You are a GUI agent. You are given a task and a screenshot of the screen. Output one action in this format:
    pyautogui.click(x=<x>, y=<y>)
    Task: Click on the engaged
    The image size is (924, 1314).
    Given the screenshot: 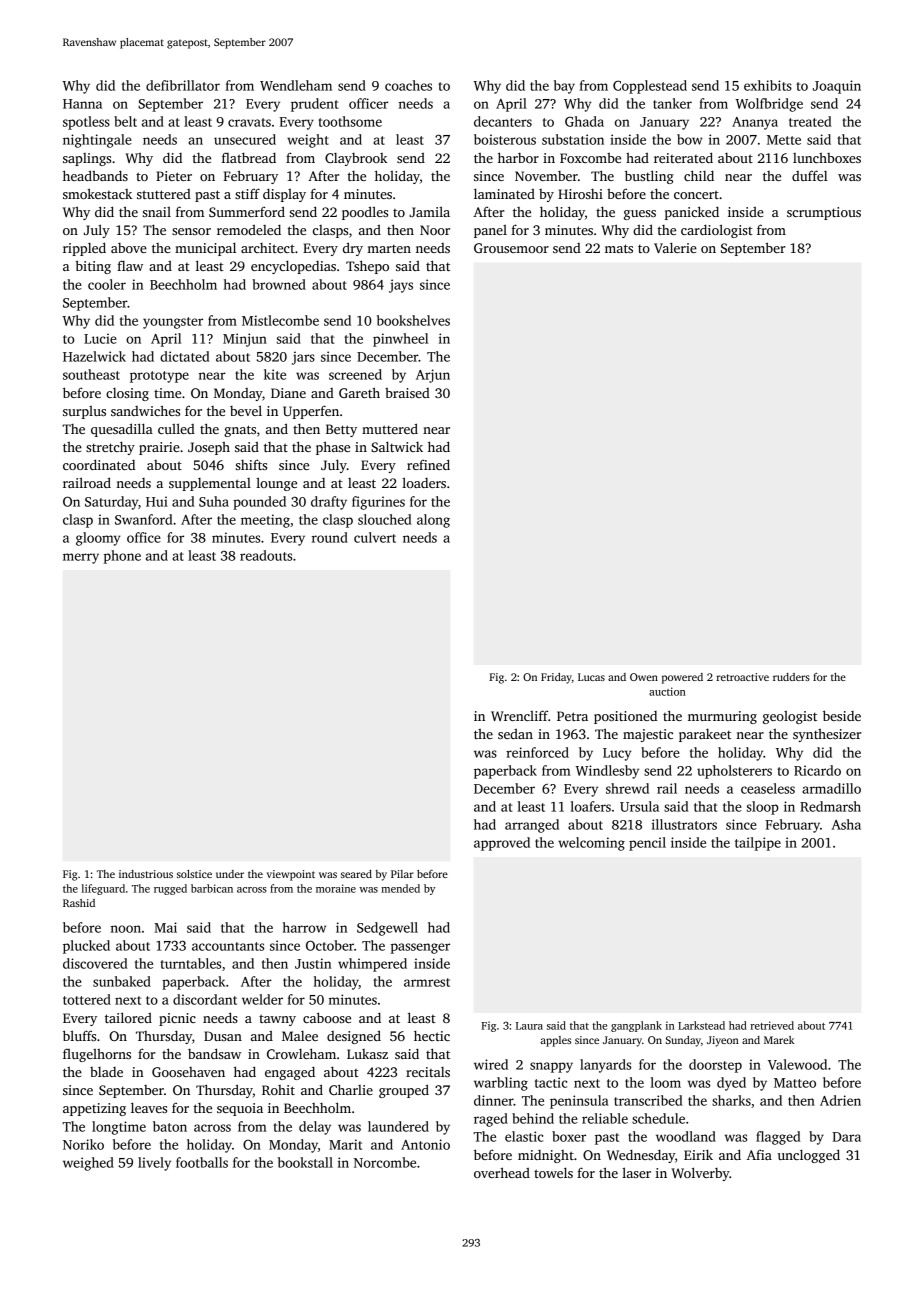 What is the action you would take?
    pyautogui.click(x=290, y=1073)
